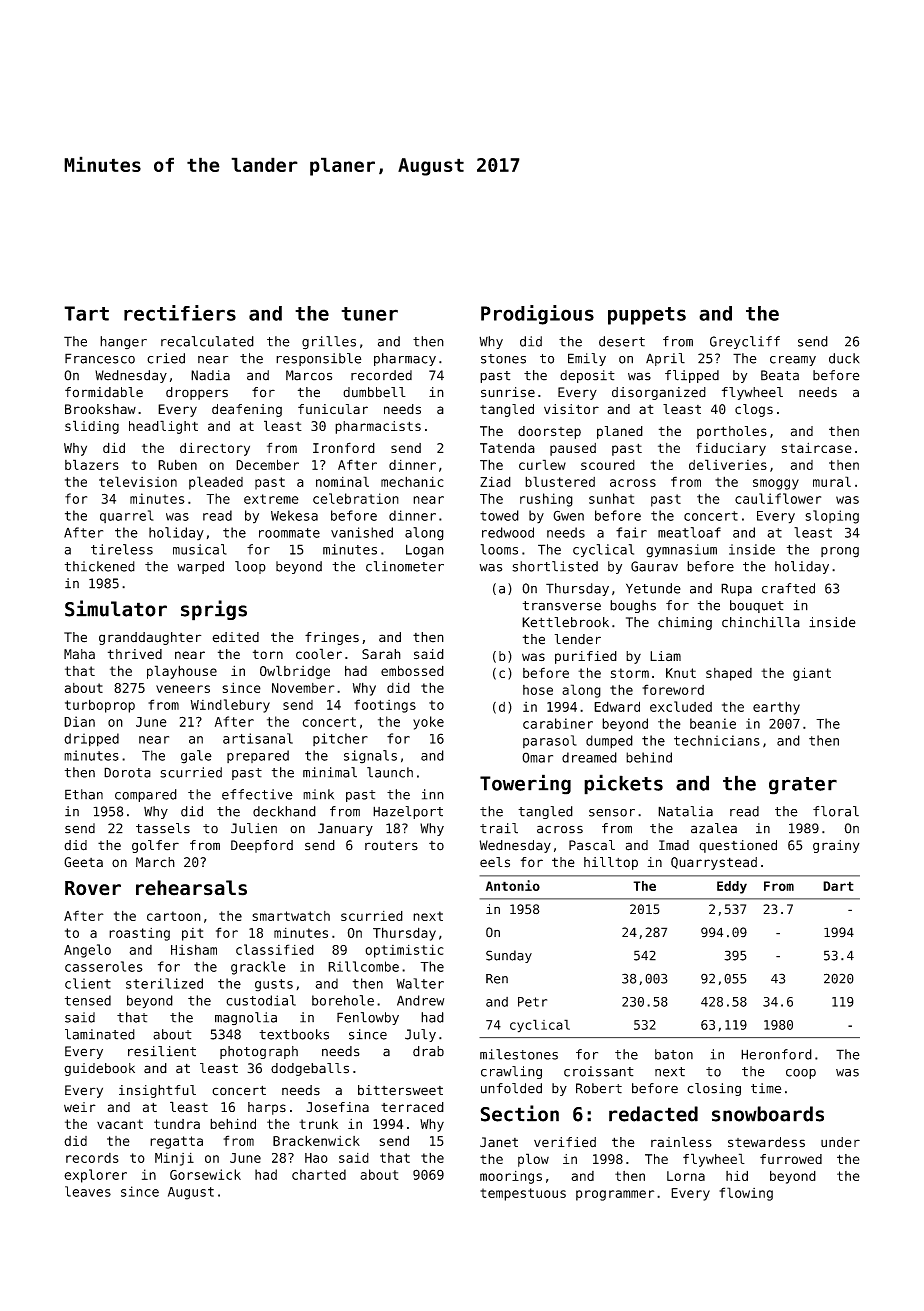  What do you see at coordinates (369, 314) in the image?
I see `tuner` at bounding box center [369, 314].
